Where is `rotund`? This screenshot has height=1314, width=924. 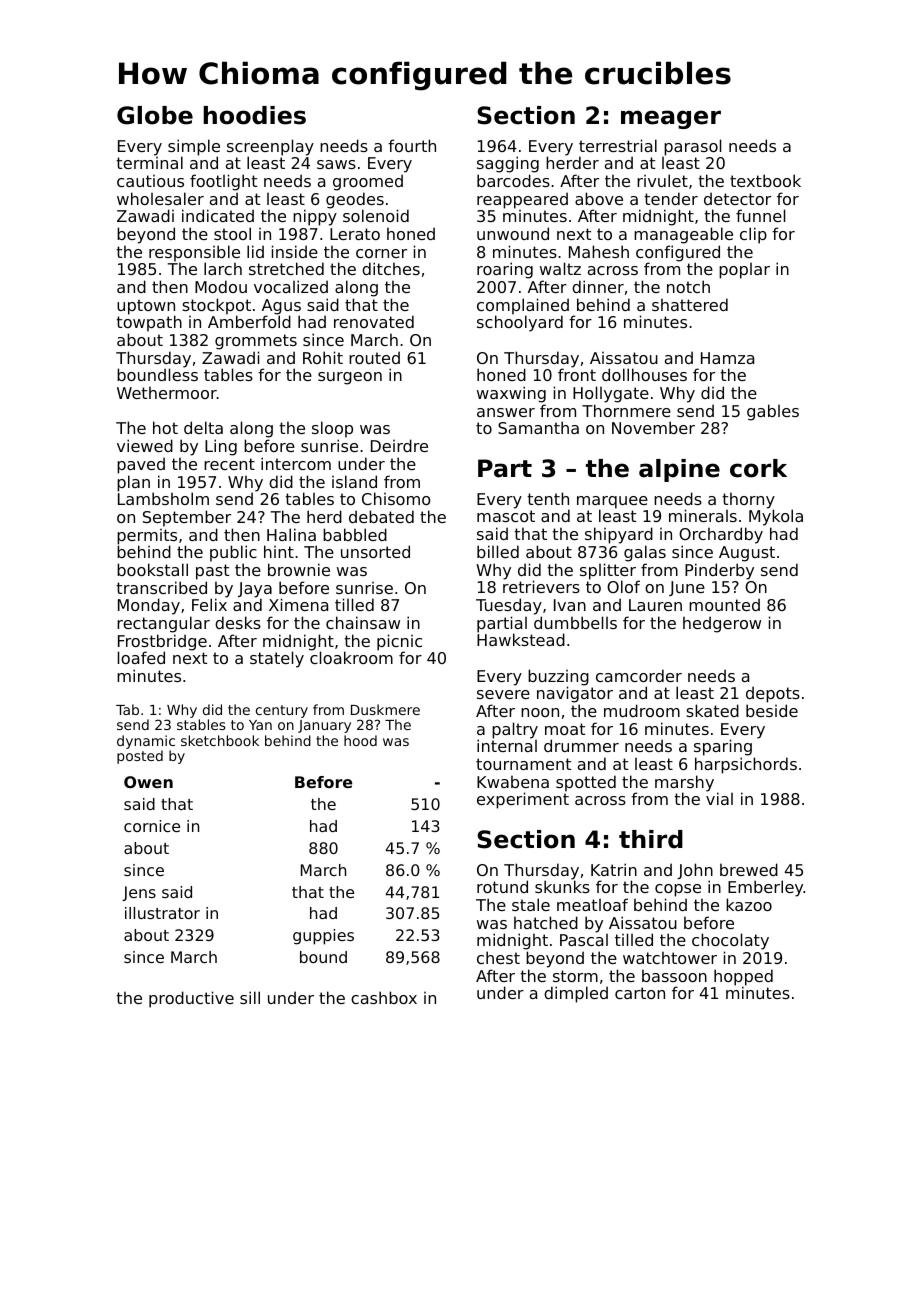
rotund is located at coordinates (502, 886).
